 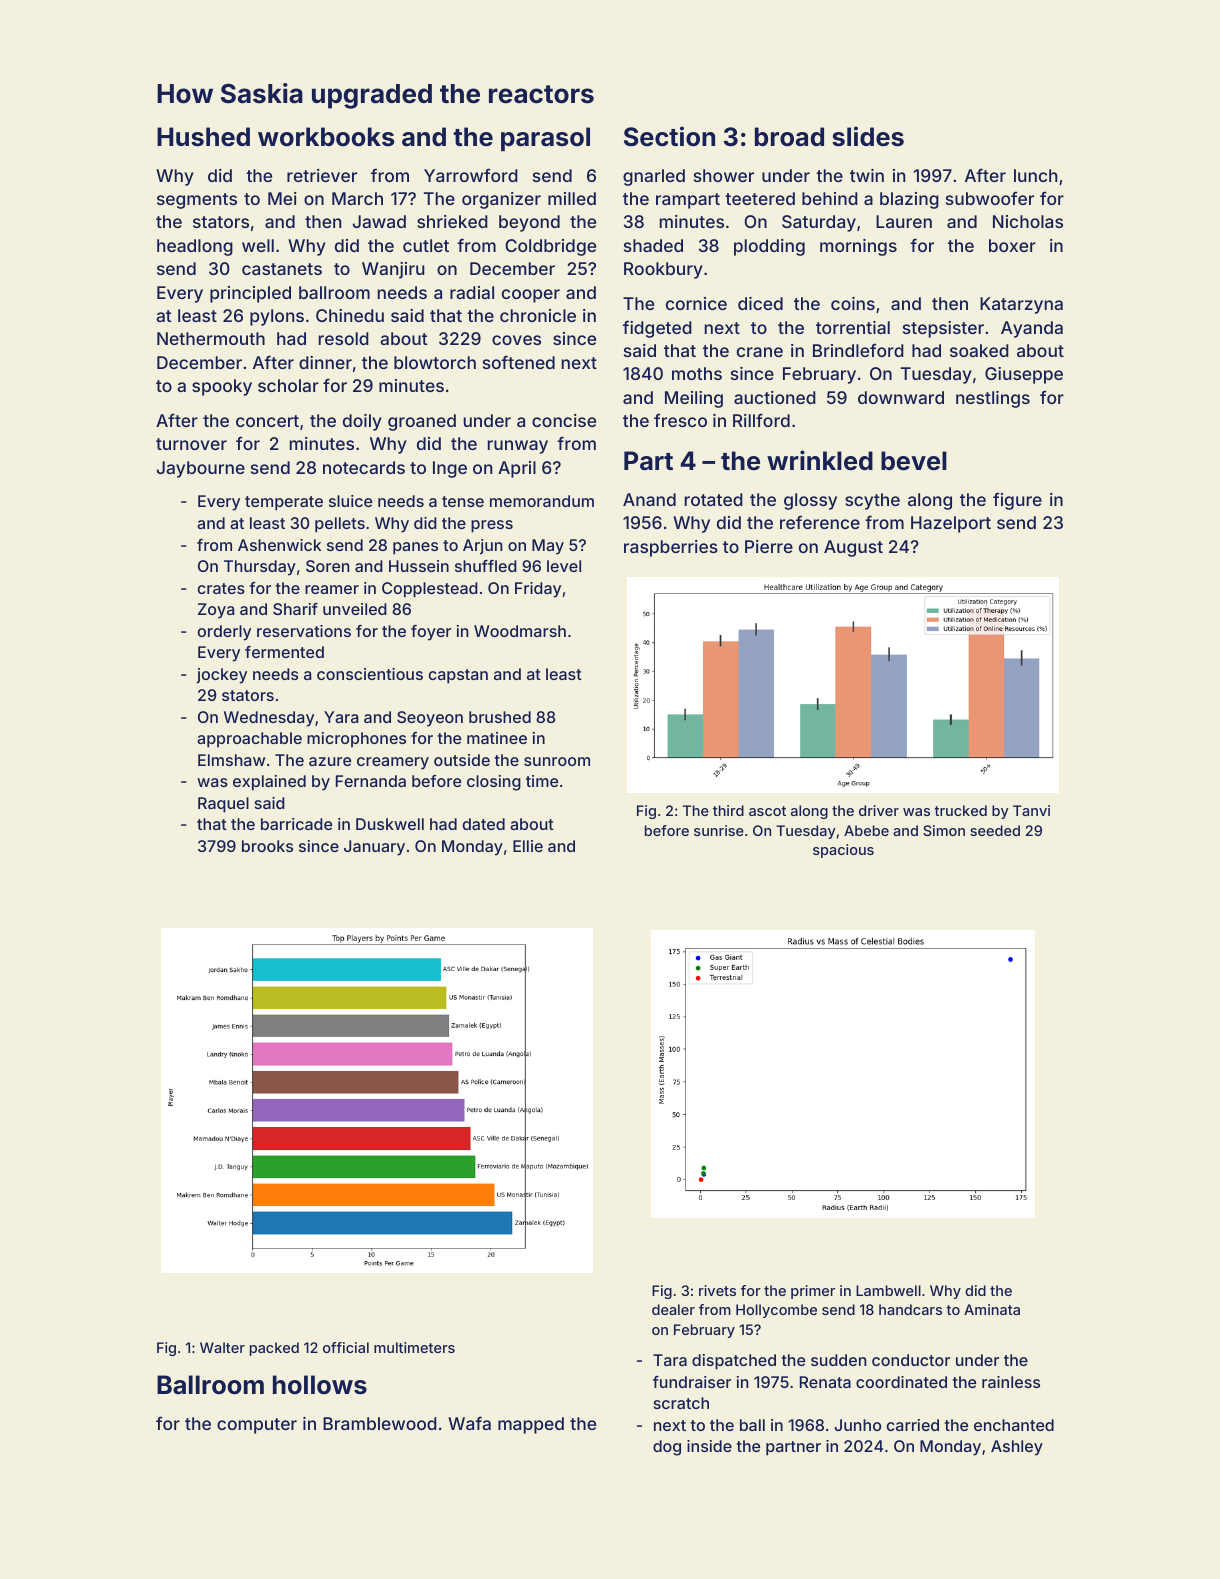 What do you see at coordinates (951, 524) in the image?
I see `Hazelport` at bounding box center [951, 524].
